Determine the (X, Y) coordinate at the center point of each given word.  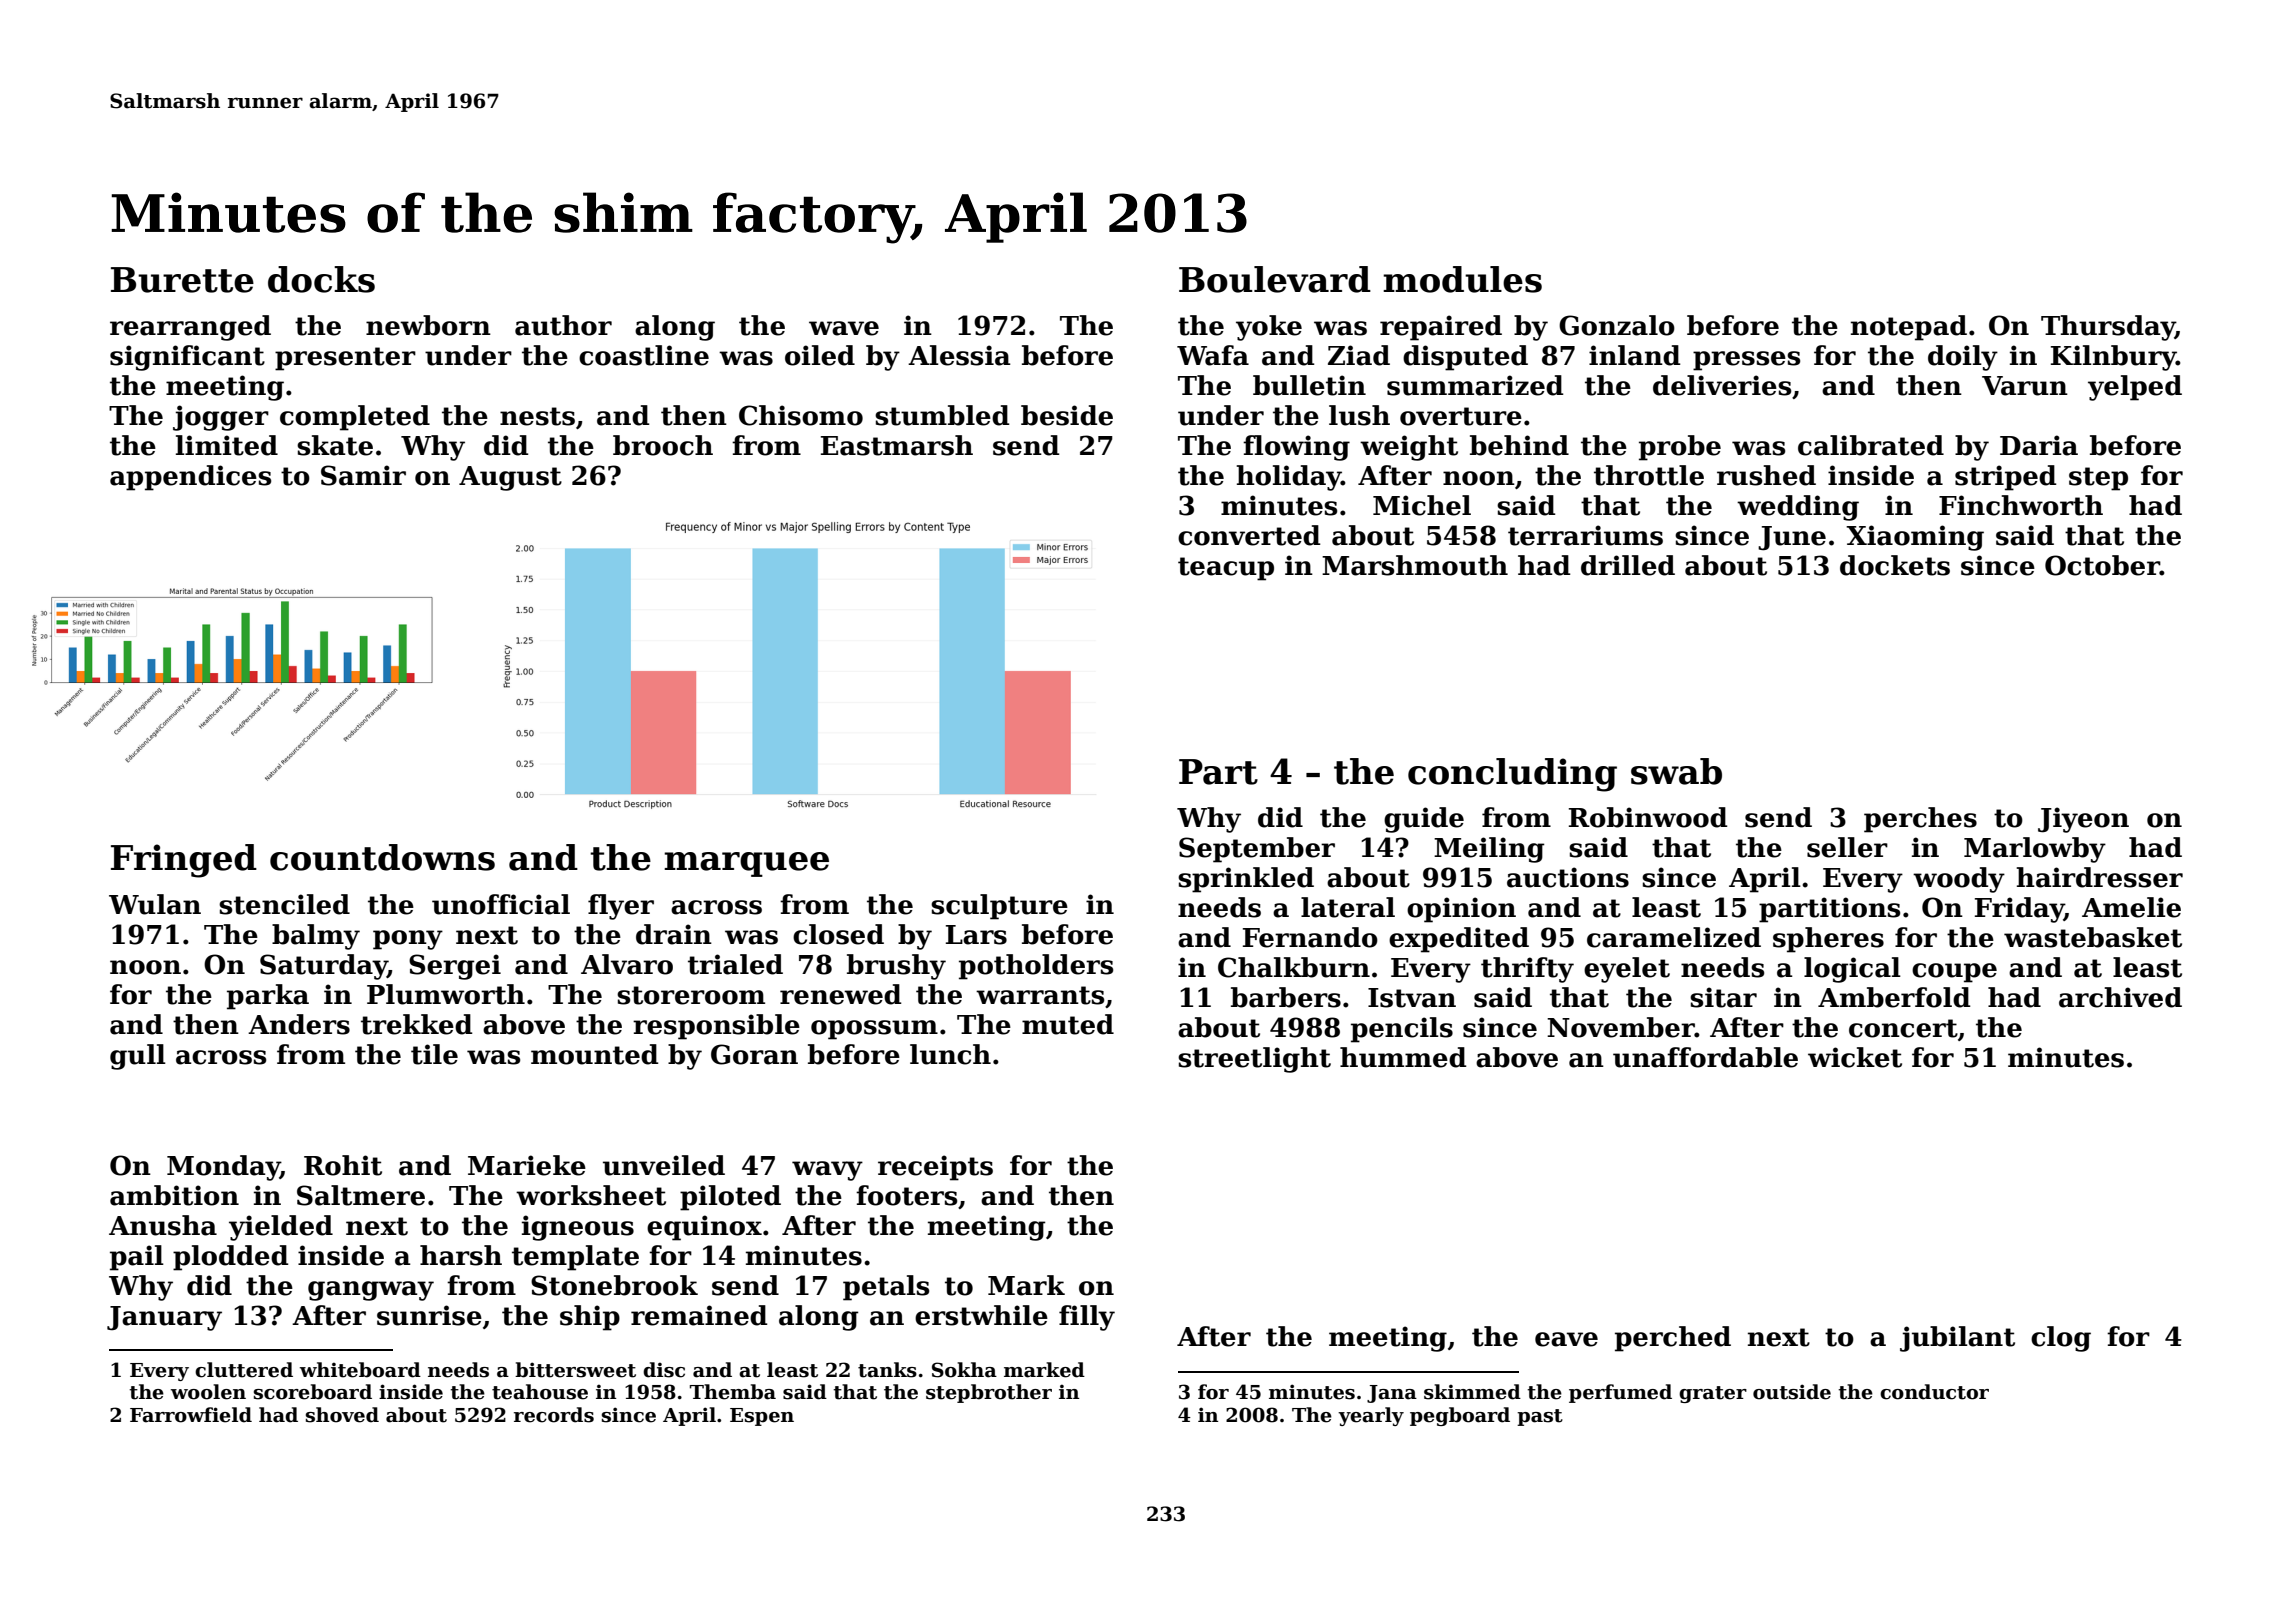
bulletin (1309, 385)
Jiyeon (2083, 820)
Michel (1422, 505)
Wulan (155, 904)
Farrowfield (191, 1415)
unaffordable (1705, 1057)
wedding (1798, 508)
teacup (1226, 569)
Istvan (1412, 998)
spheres (1828, 940)
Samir (363, 475)
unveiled (664, 1165)
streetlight (1254, 1060)
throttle (1649, 475)
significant (187, 358)
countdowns (382, 857)
